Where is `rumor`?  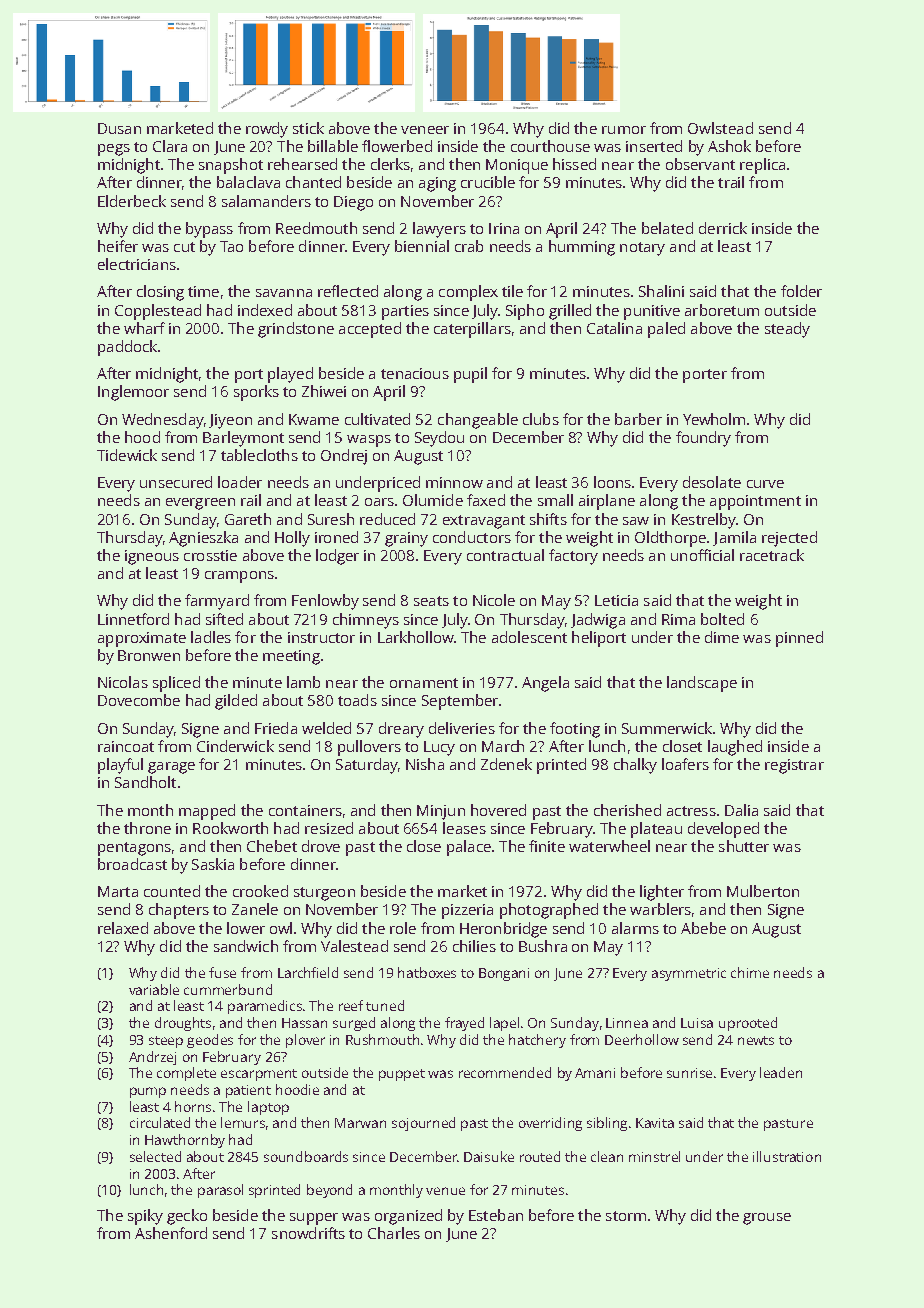
rumor is located at coordinates (624, 130).
